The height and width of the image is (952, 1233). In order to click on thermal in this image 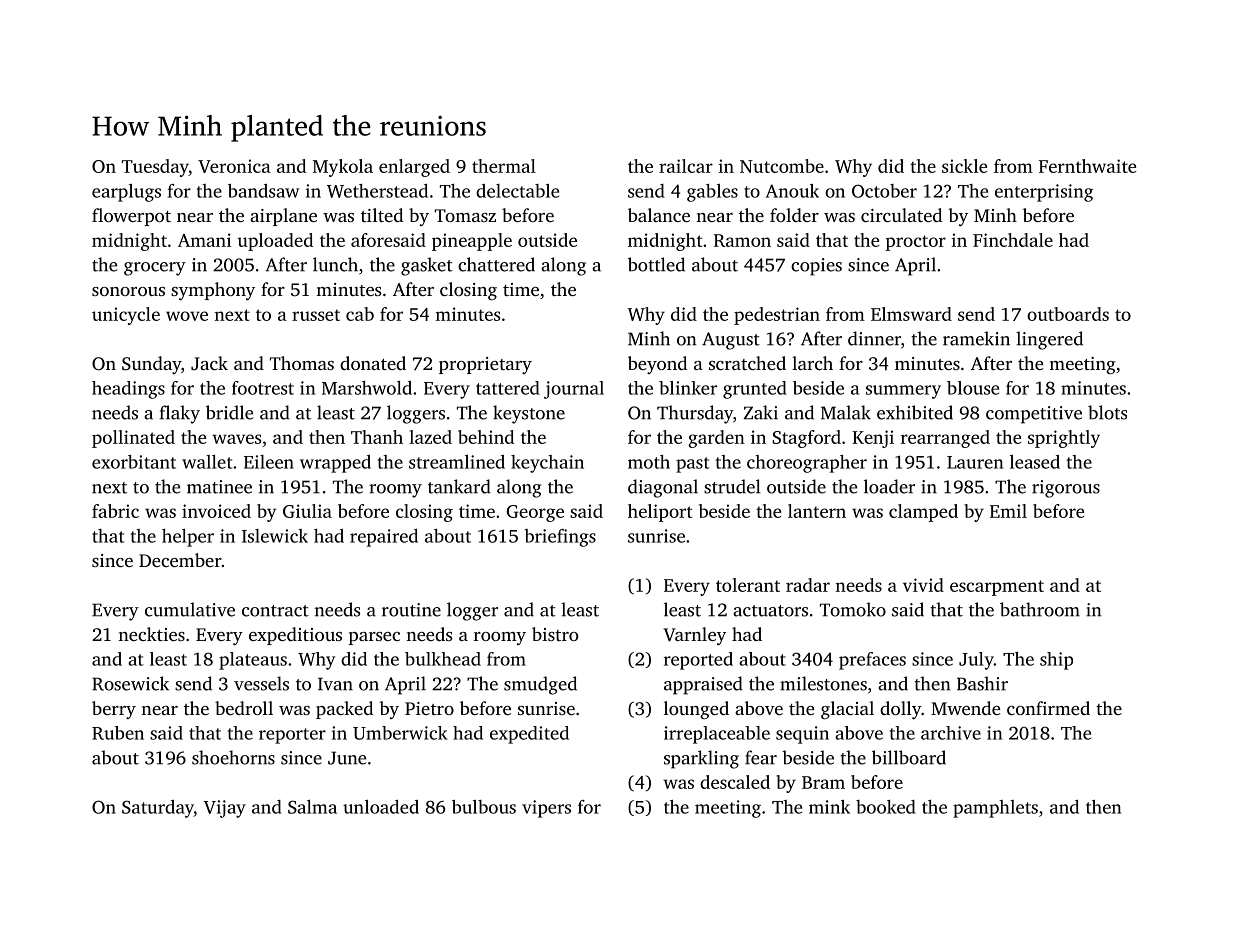, I will do `click(504, 166)`.
